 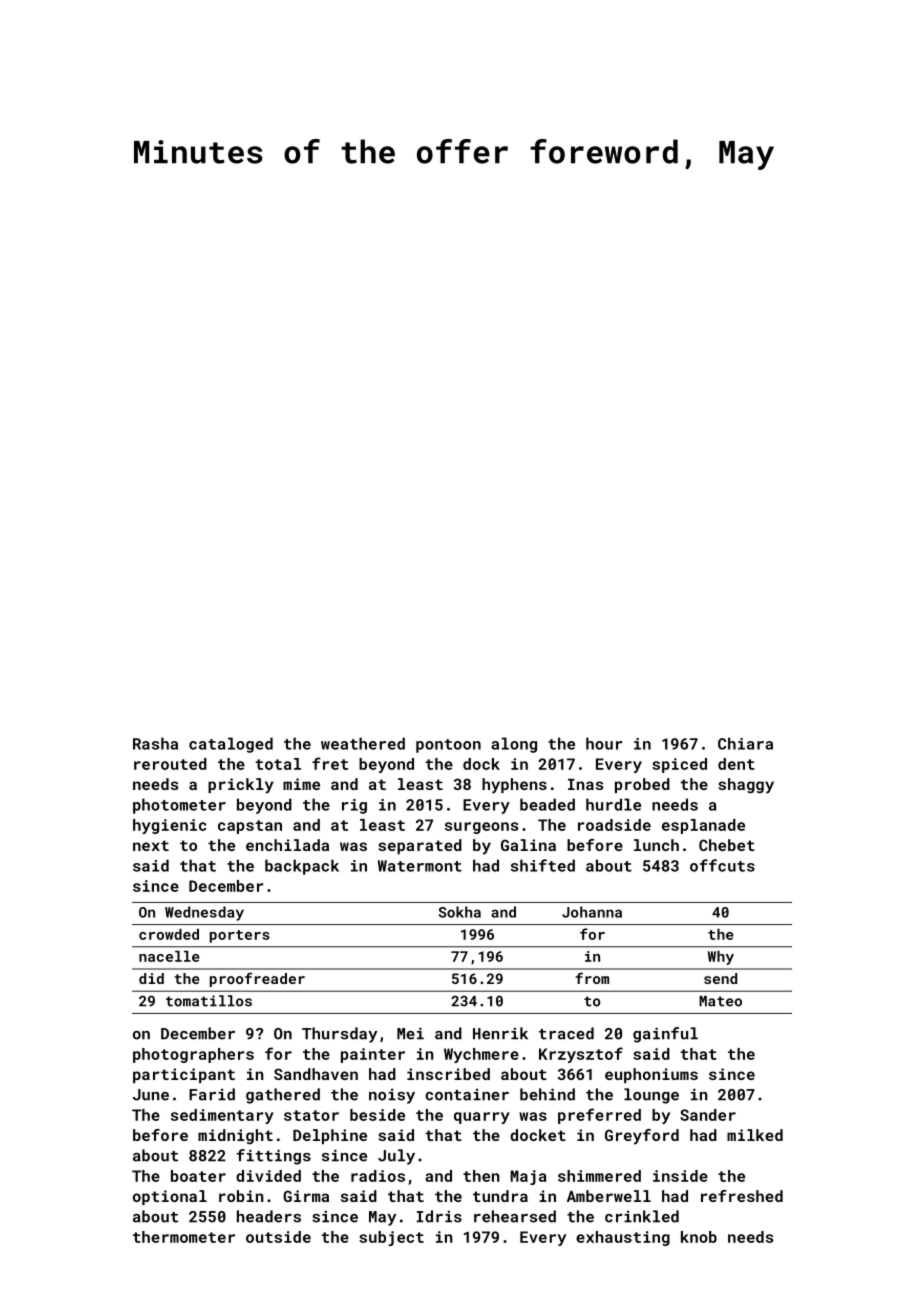 What do you see at coordinates (278, 1237) in the screenshot?
I see `outside` at bounding box center [278, 1237].
